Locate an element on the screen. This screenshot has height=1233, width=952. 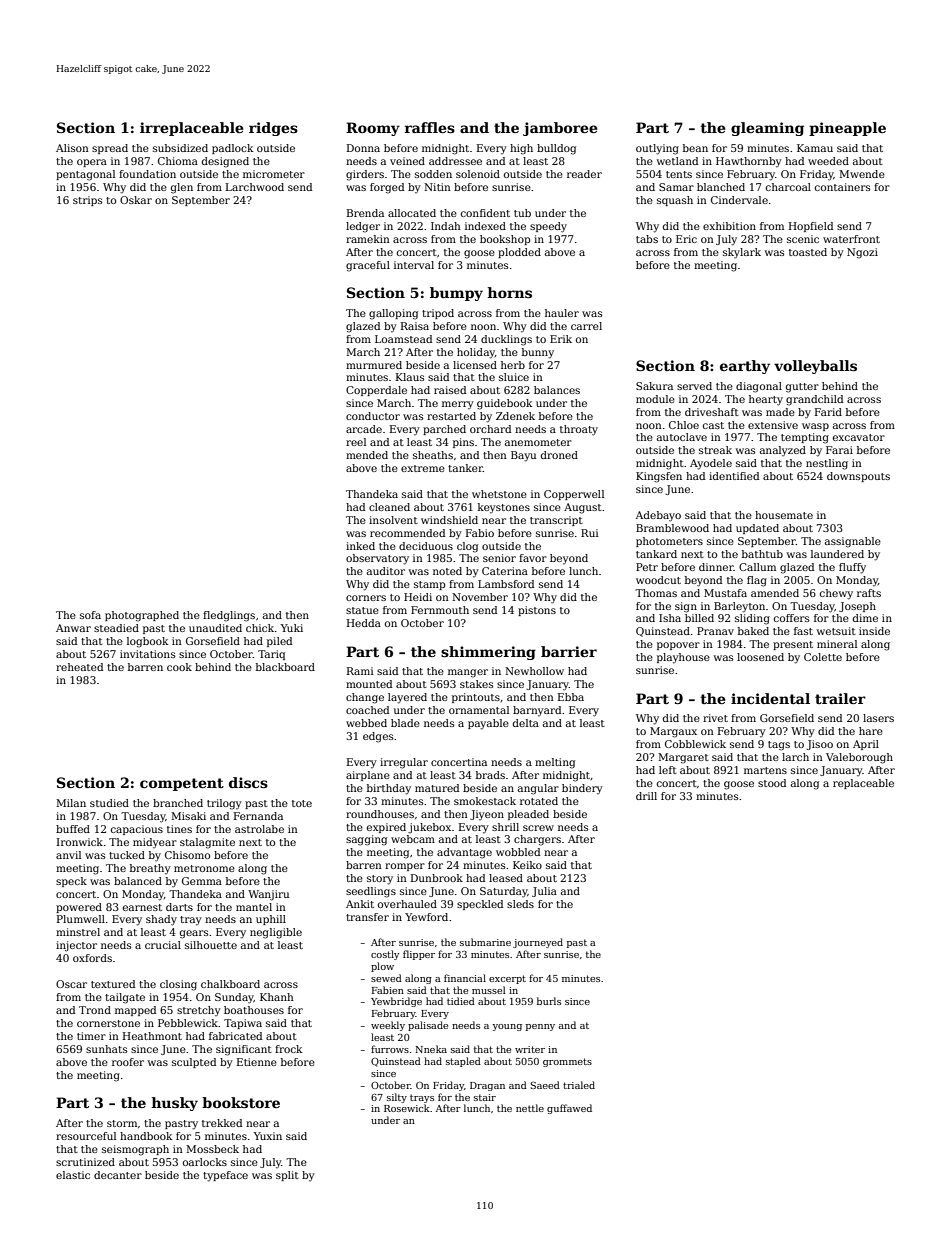
excavator is located at coordinates (859, 437).
